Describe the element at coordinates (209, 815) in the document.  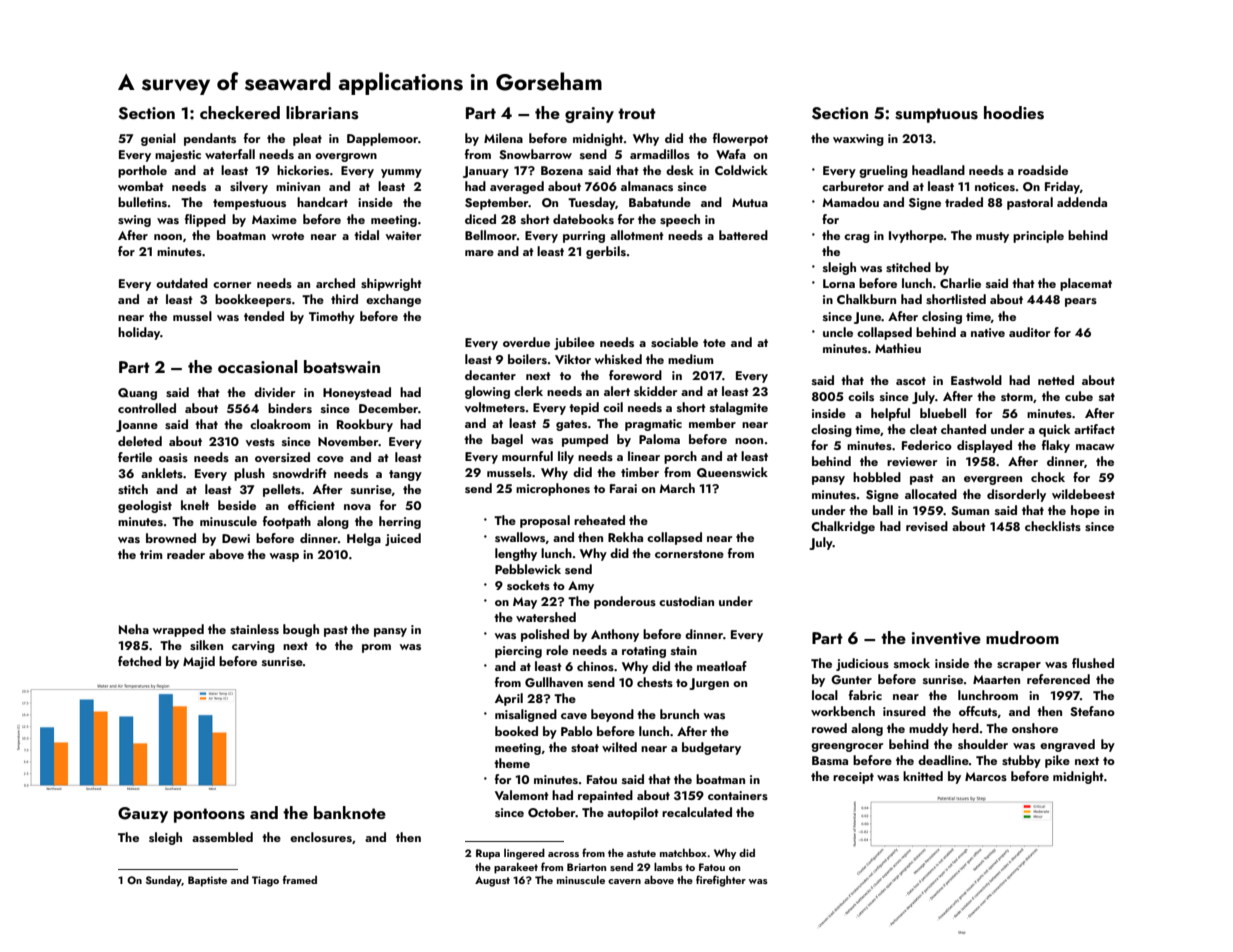
I see `pontoons` at that location.
